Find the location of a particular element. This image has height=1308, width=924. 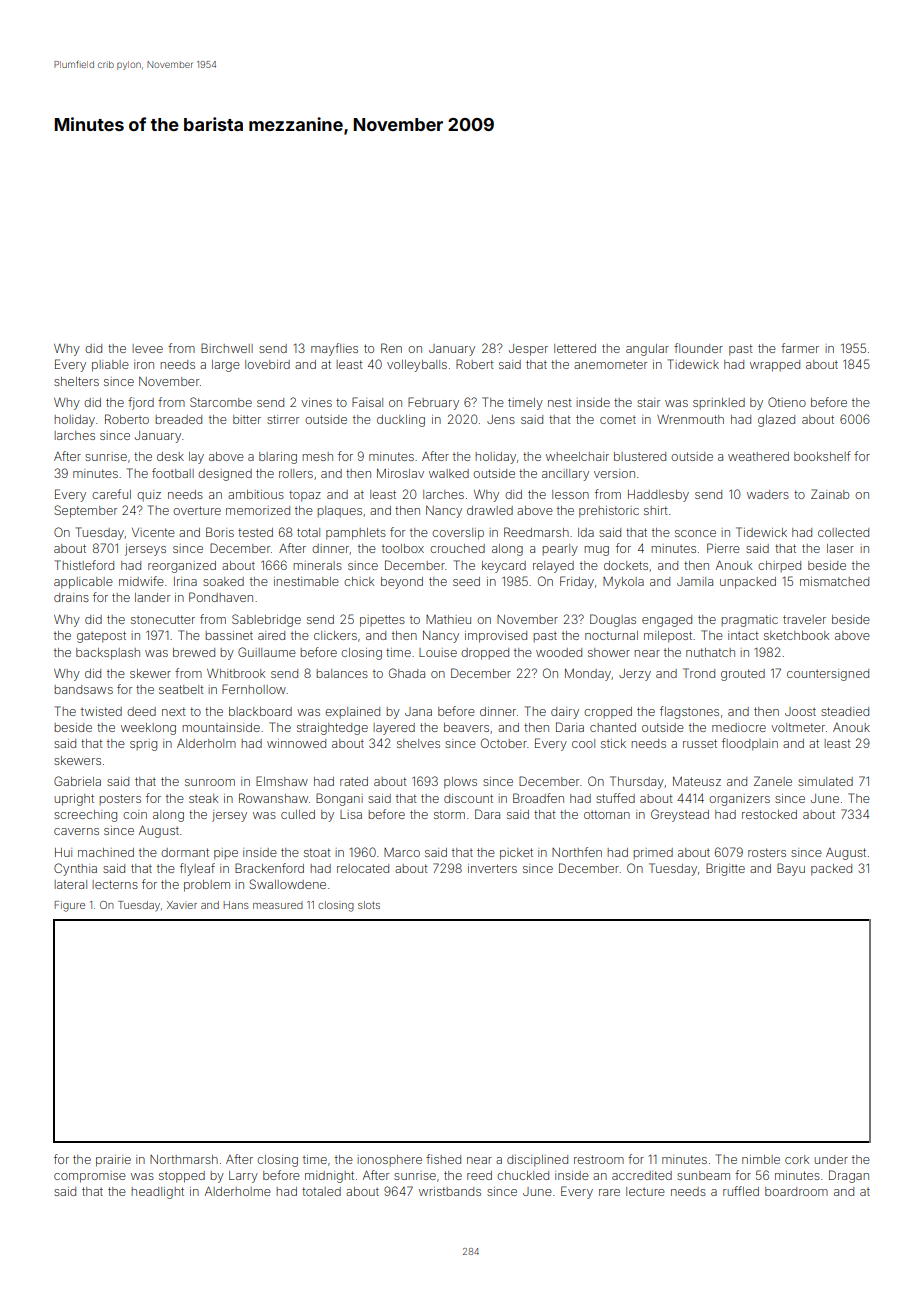

Xavier is located at coordinates (182, 905).
